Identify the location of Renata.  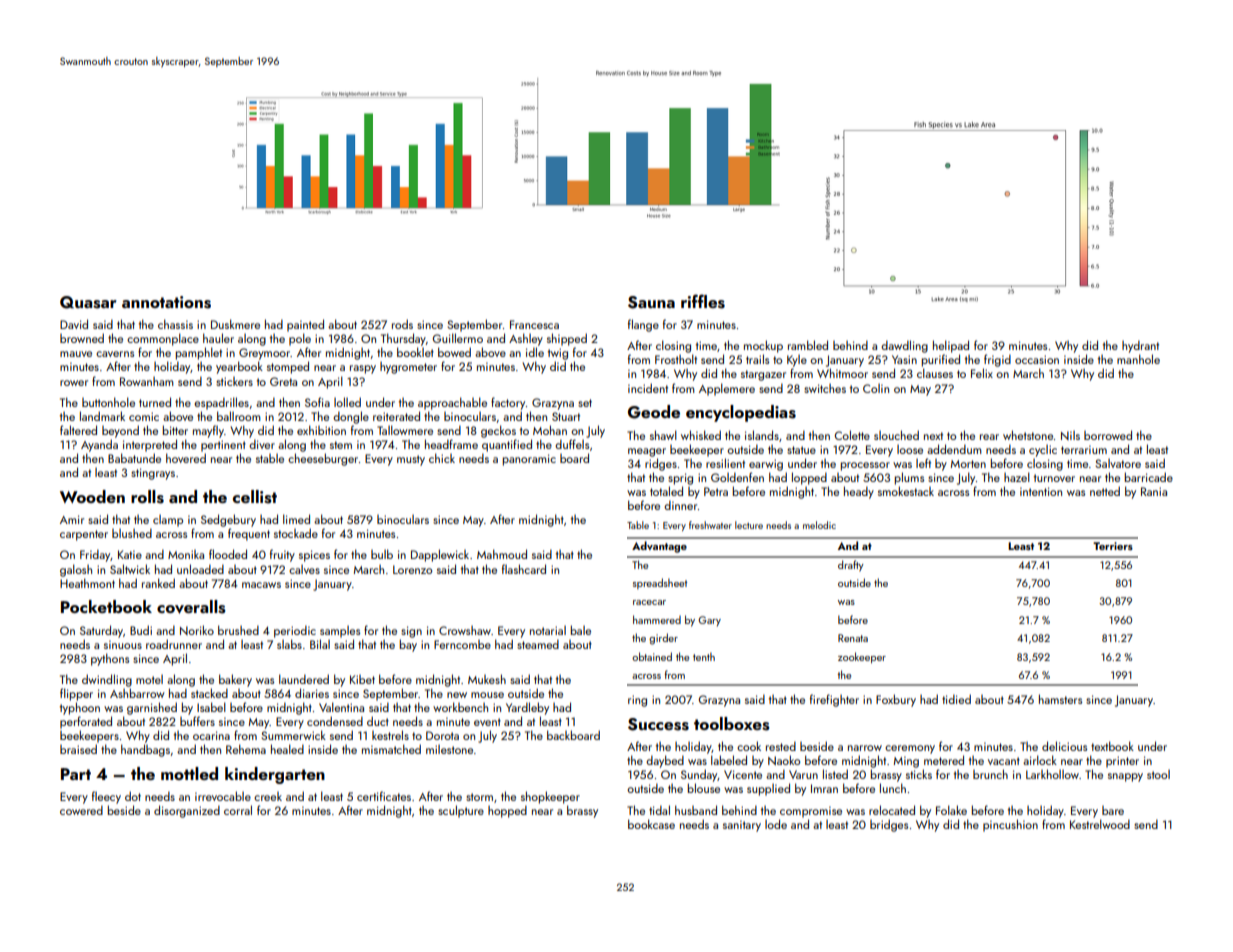
(853, 638).
